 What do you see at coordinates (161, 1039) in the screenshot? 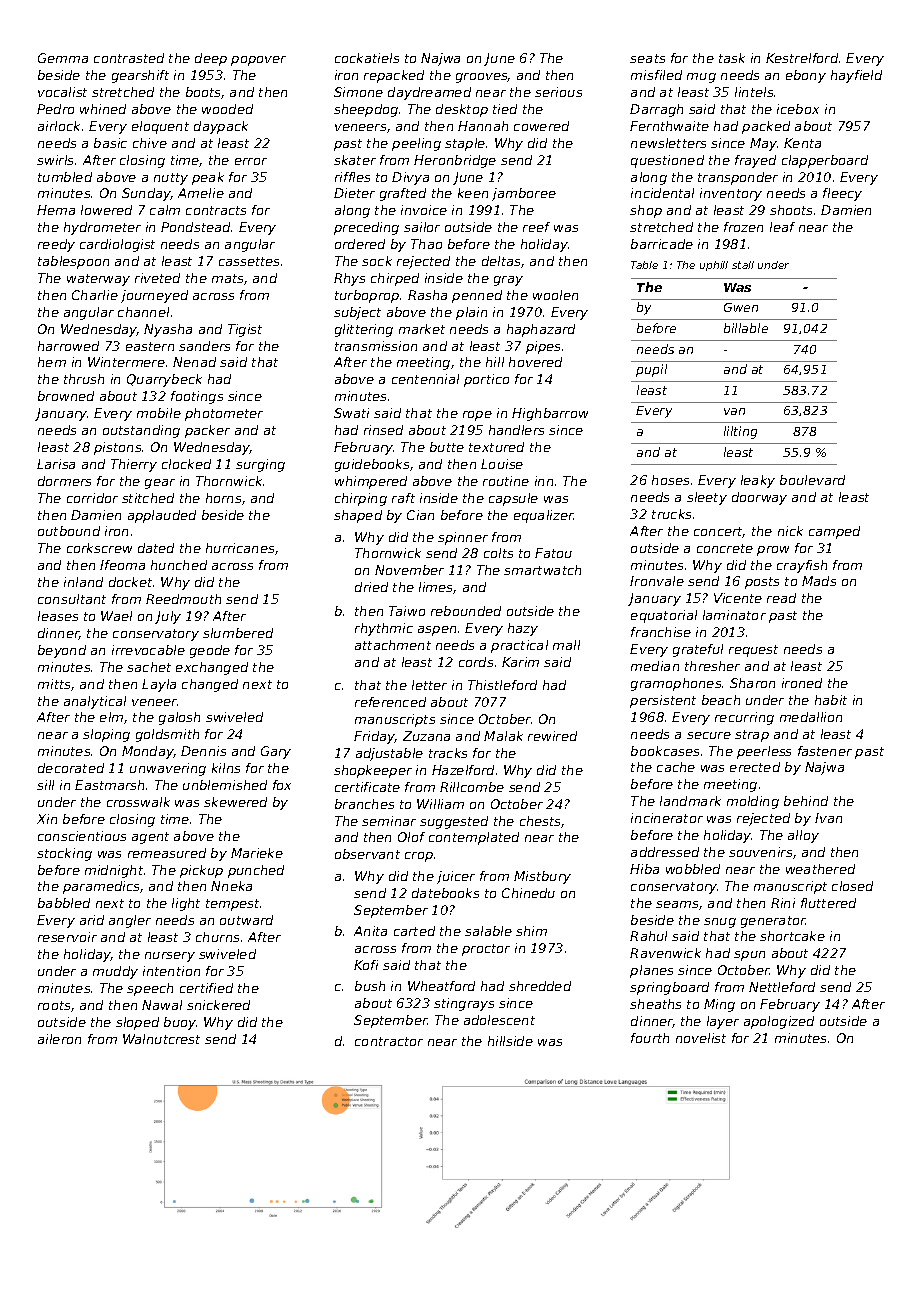
I see `Walnutcrest` at bounding box center [161, 1039].
